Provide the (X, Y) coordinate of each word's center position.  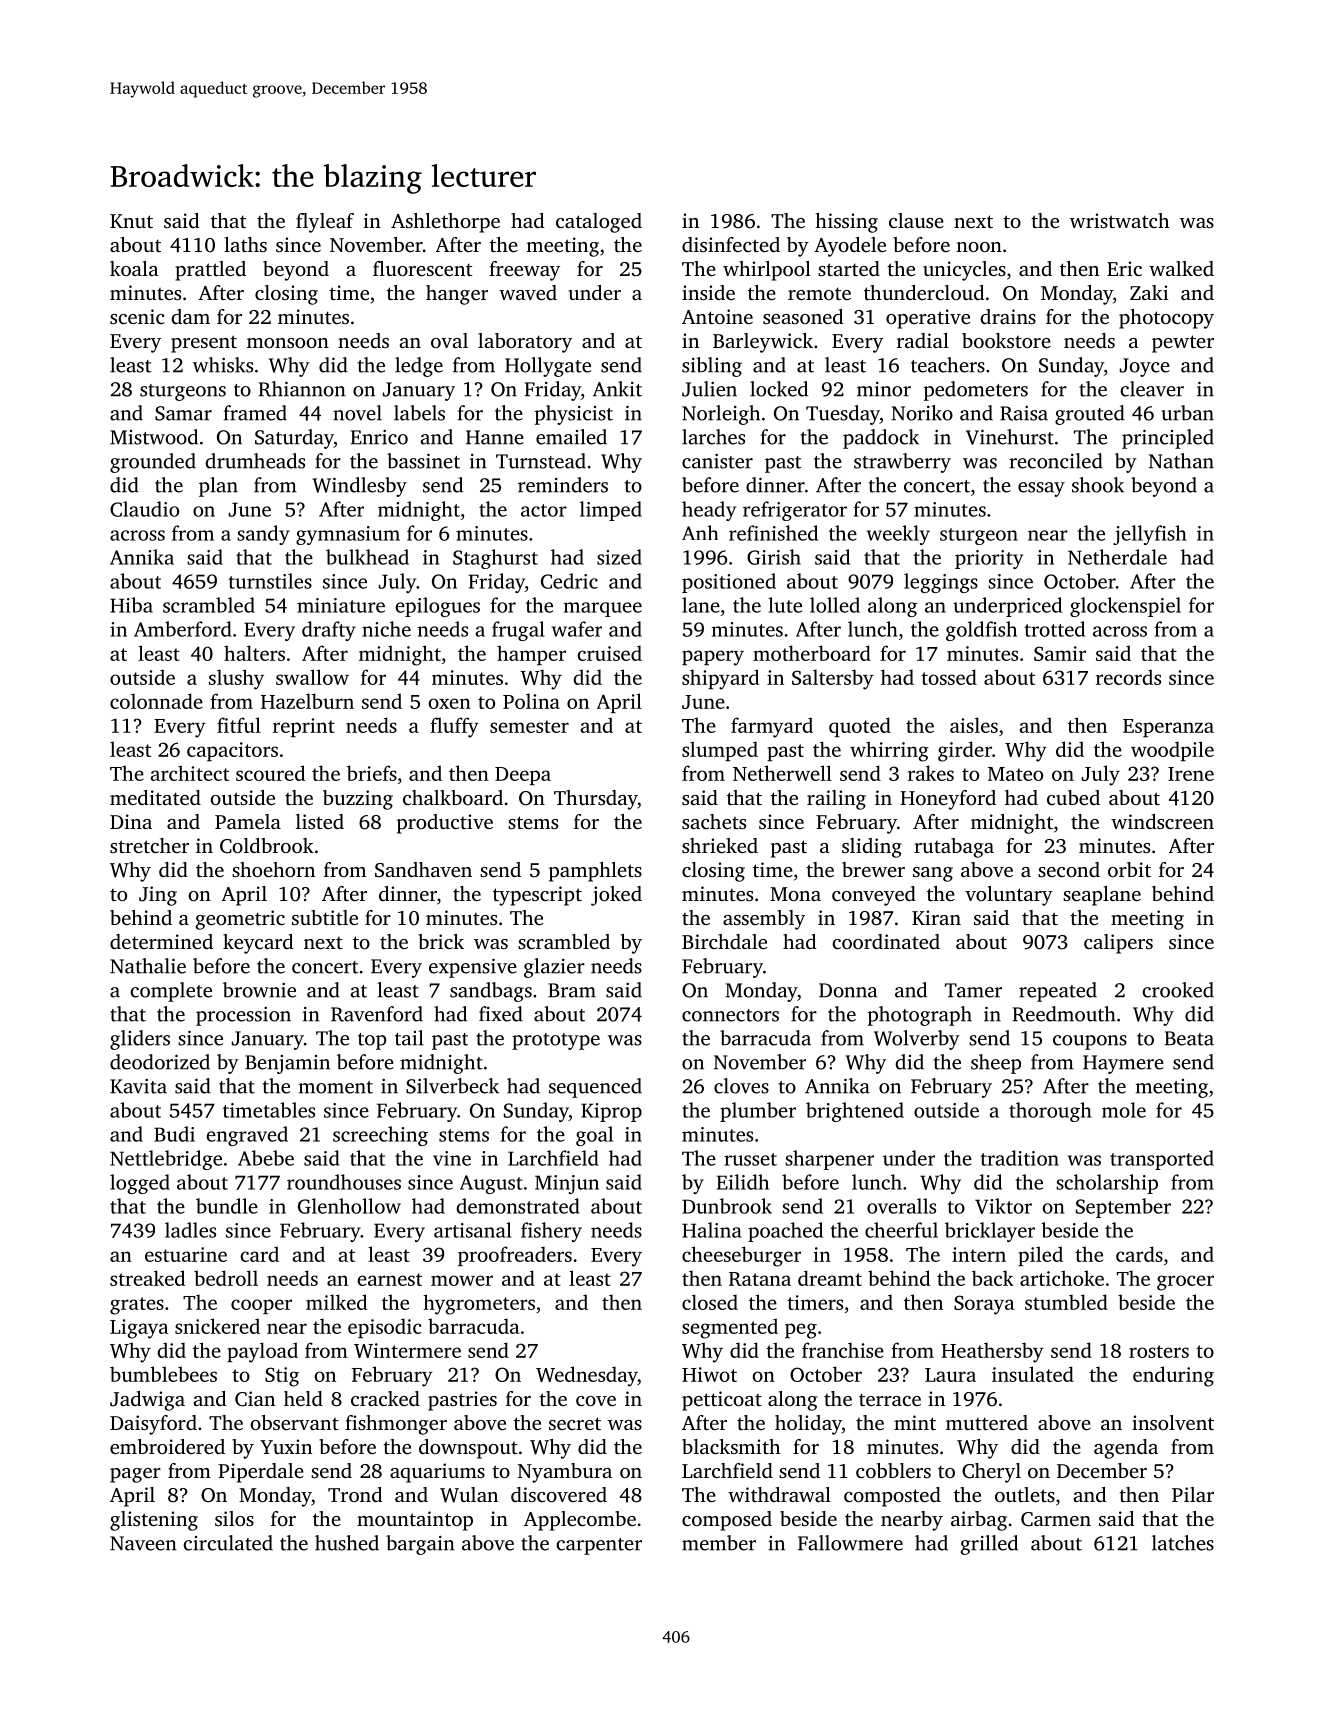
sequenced (595, 1088)
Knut (131, 221)
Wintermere (407, 1350)
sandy (263, 535)
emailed (571, 437)
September (1123, 1208)
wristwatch (1120, 220)
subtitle (325, 917)
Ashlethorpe (445, 223)
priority (989, 559)
